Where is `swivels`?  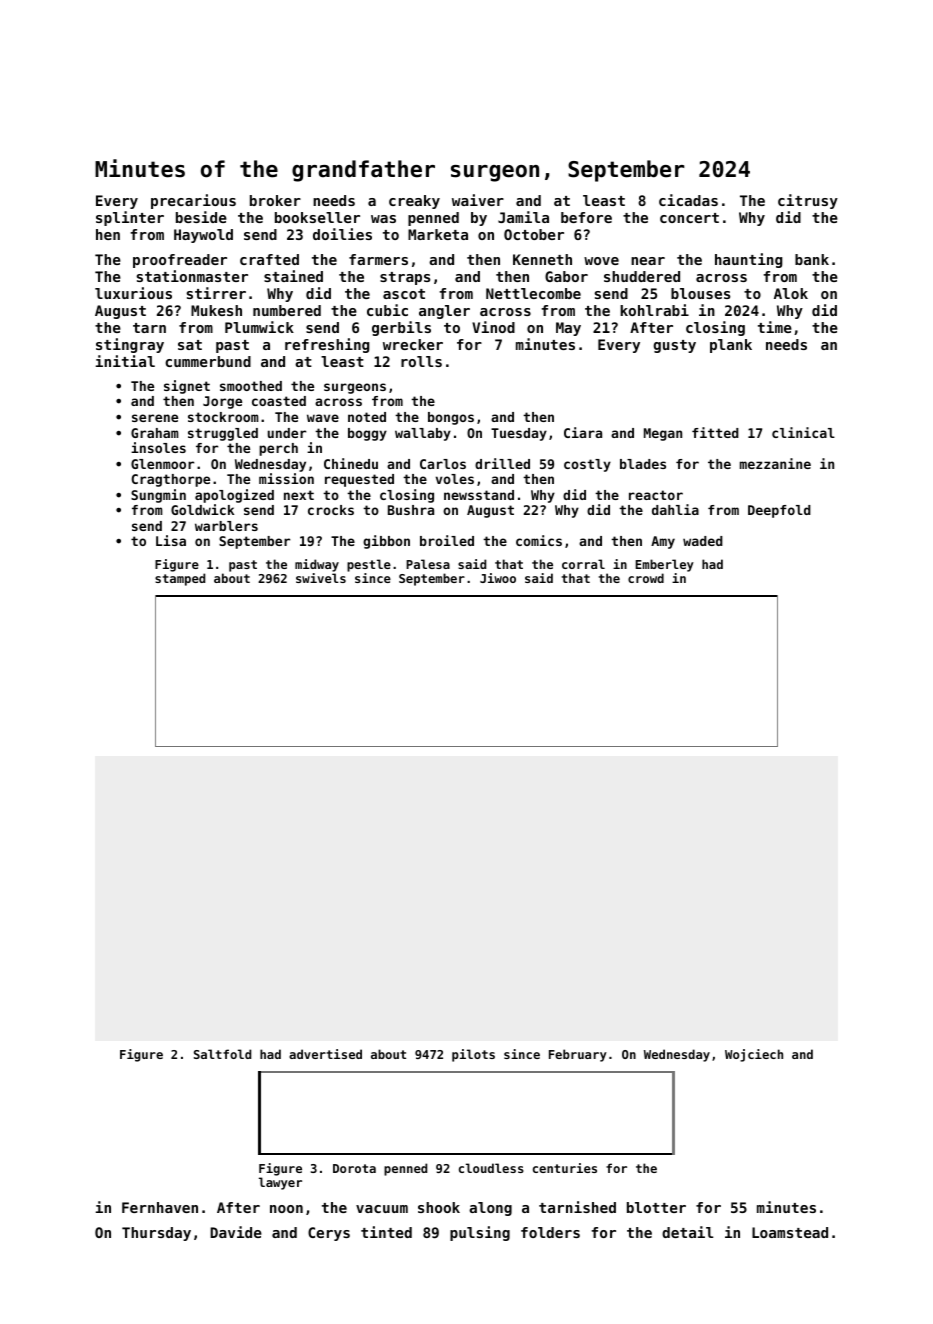
swivels is located at coordinates (321, 578).
